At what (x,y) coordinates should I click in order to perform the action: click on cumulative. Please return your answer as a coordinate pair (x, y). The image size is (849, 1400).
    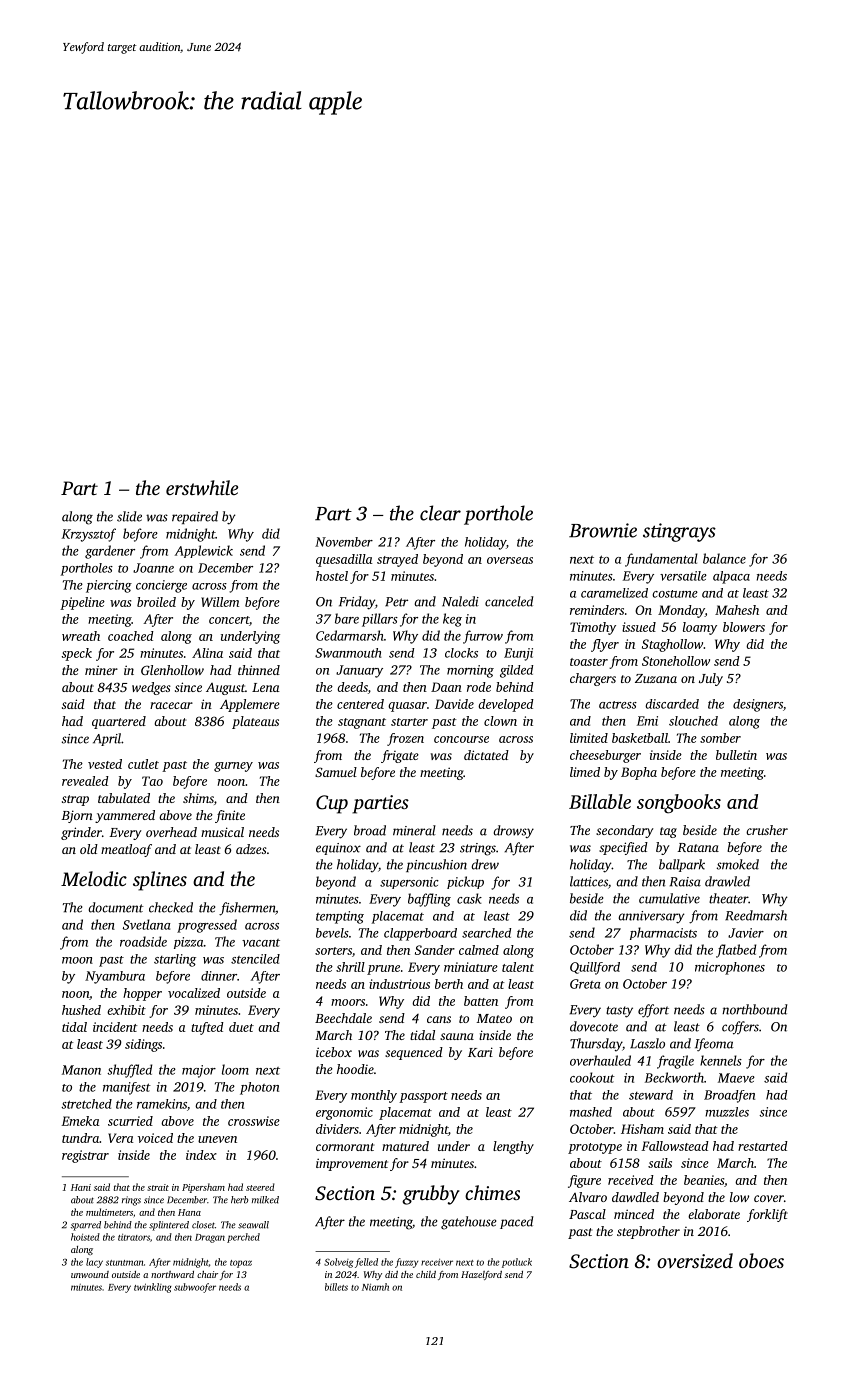
    Looking at the image, I should click on (669, 898).
